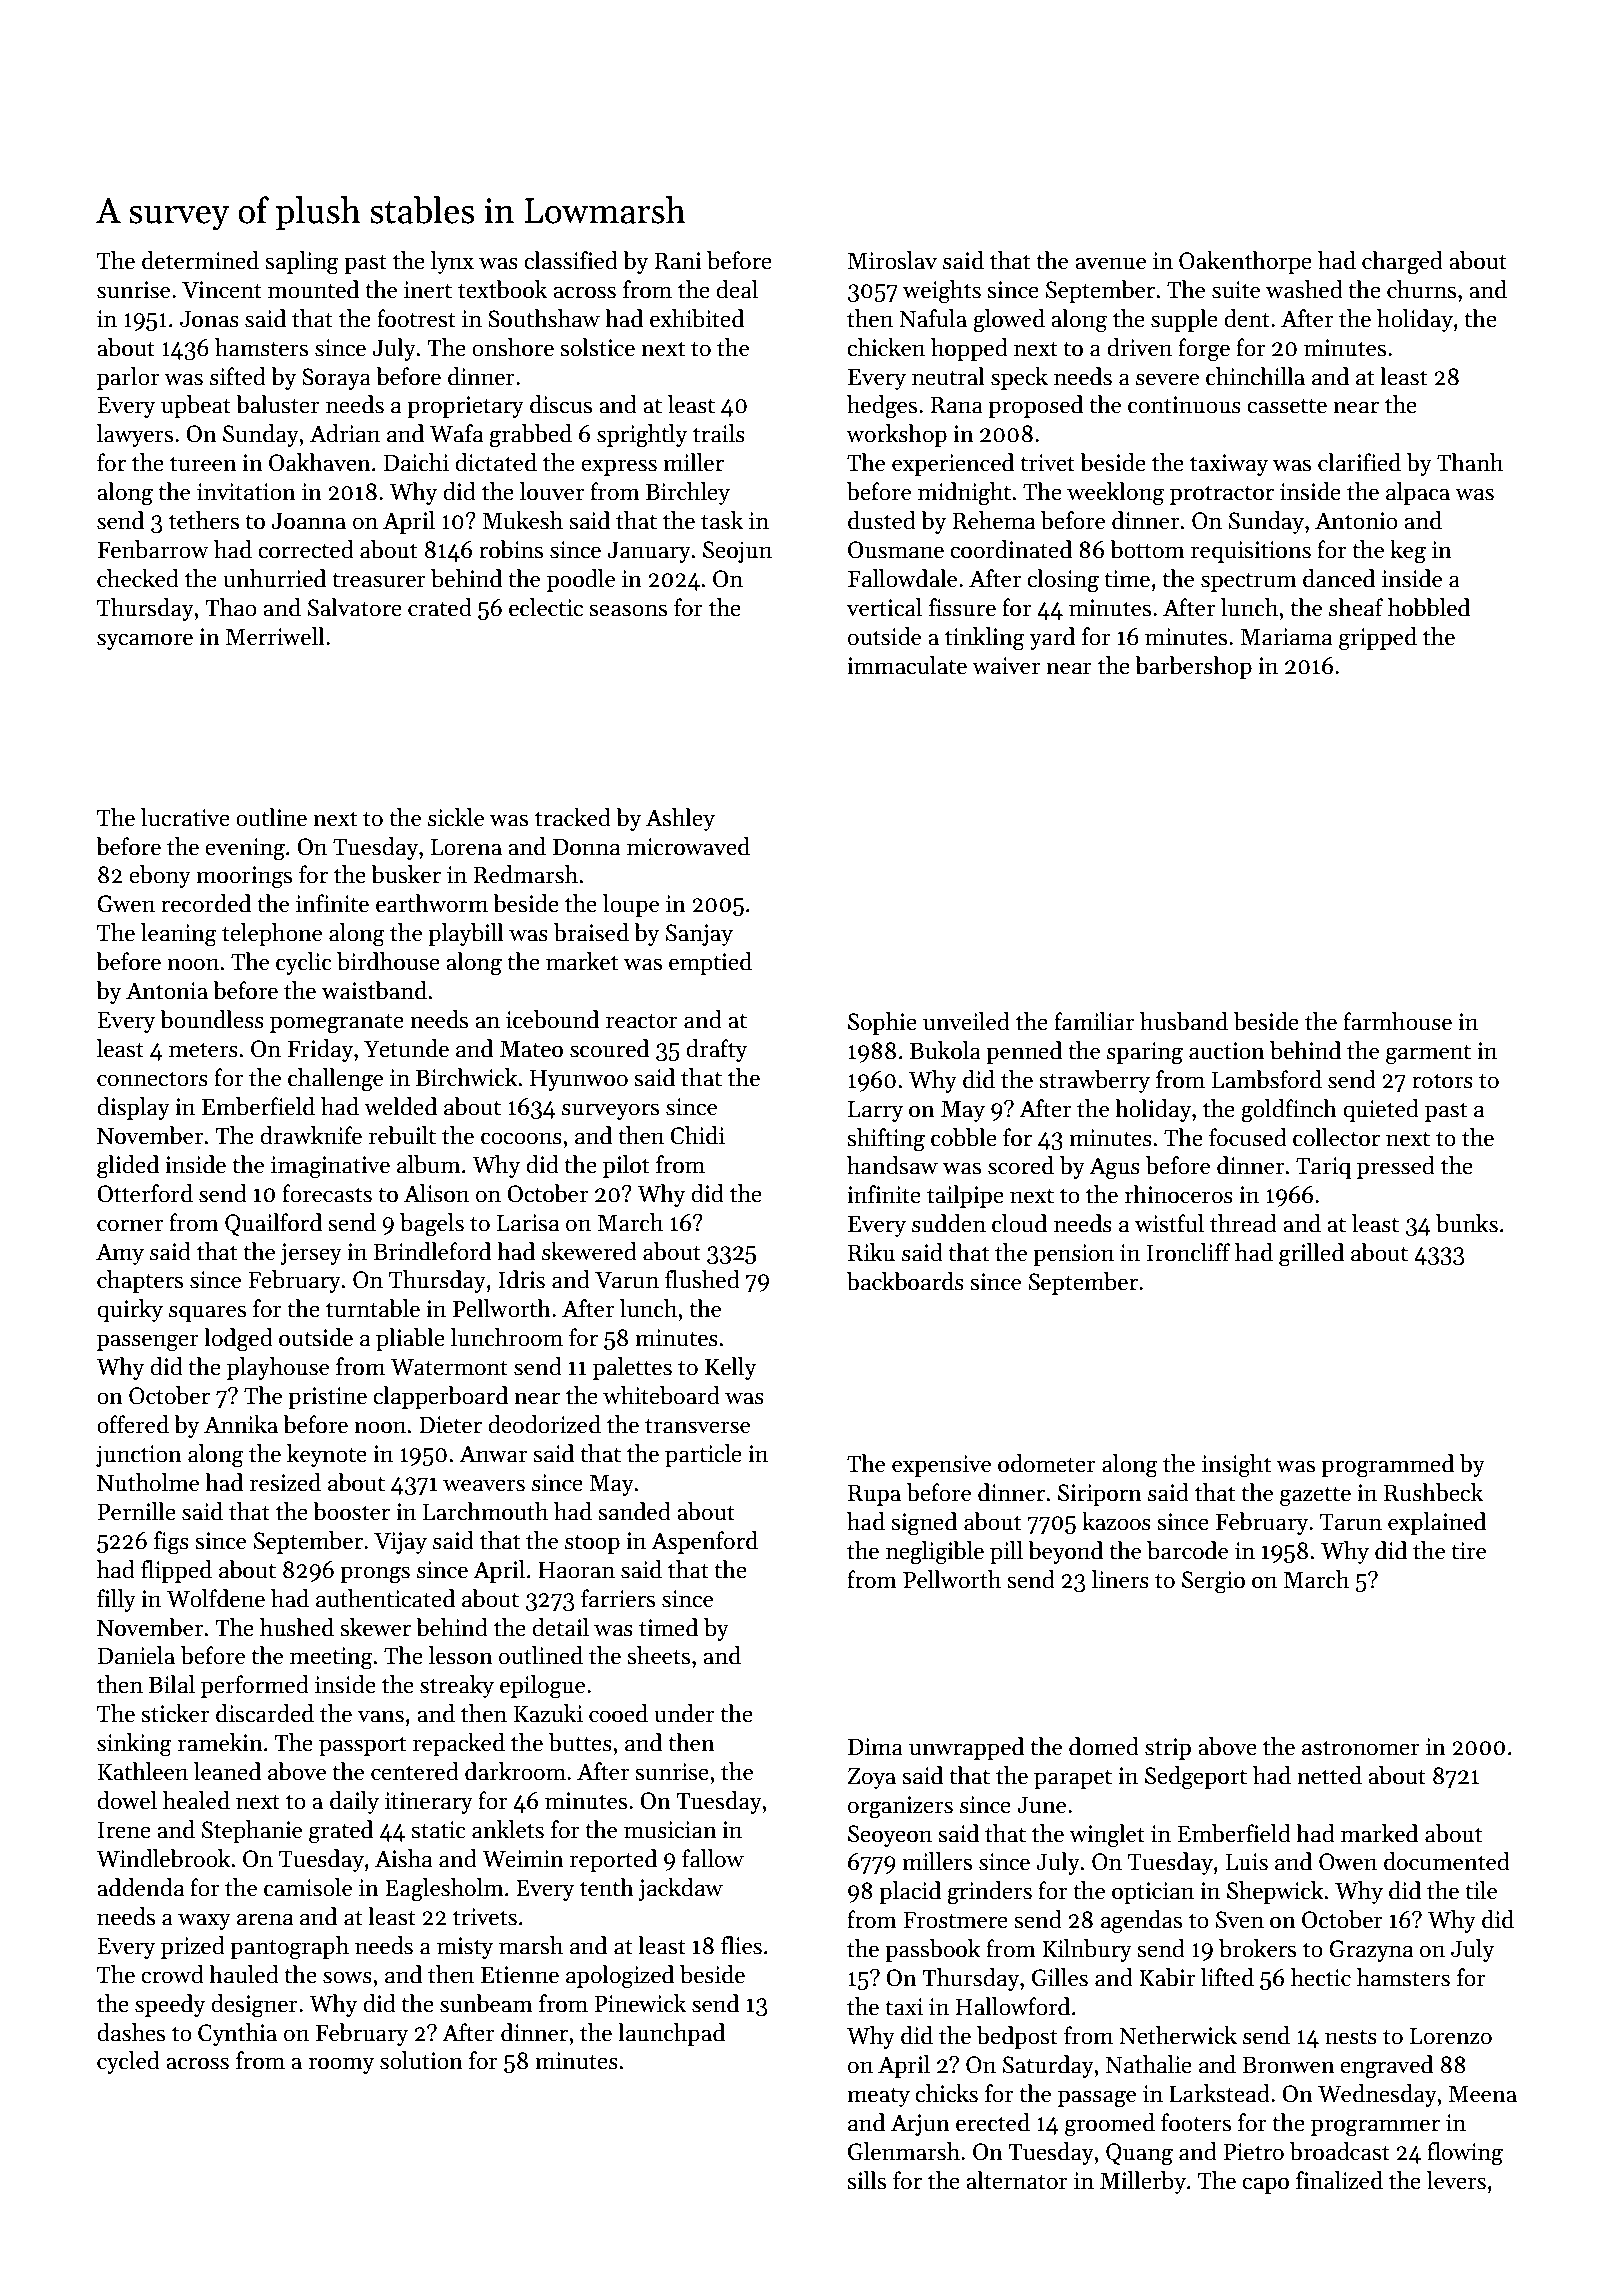 Image resolution: width=1620 pixels, height=2292 pixels. I want to click on Dima, so click(875, 1747).
